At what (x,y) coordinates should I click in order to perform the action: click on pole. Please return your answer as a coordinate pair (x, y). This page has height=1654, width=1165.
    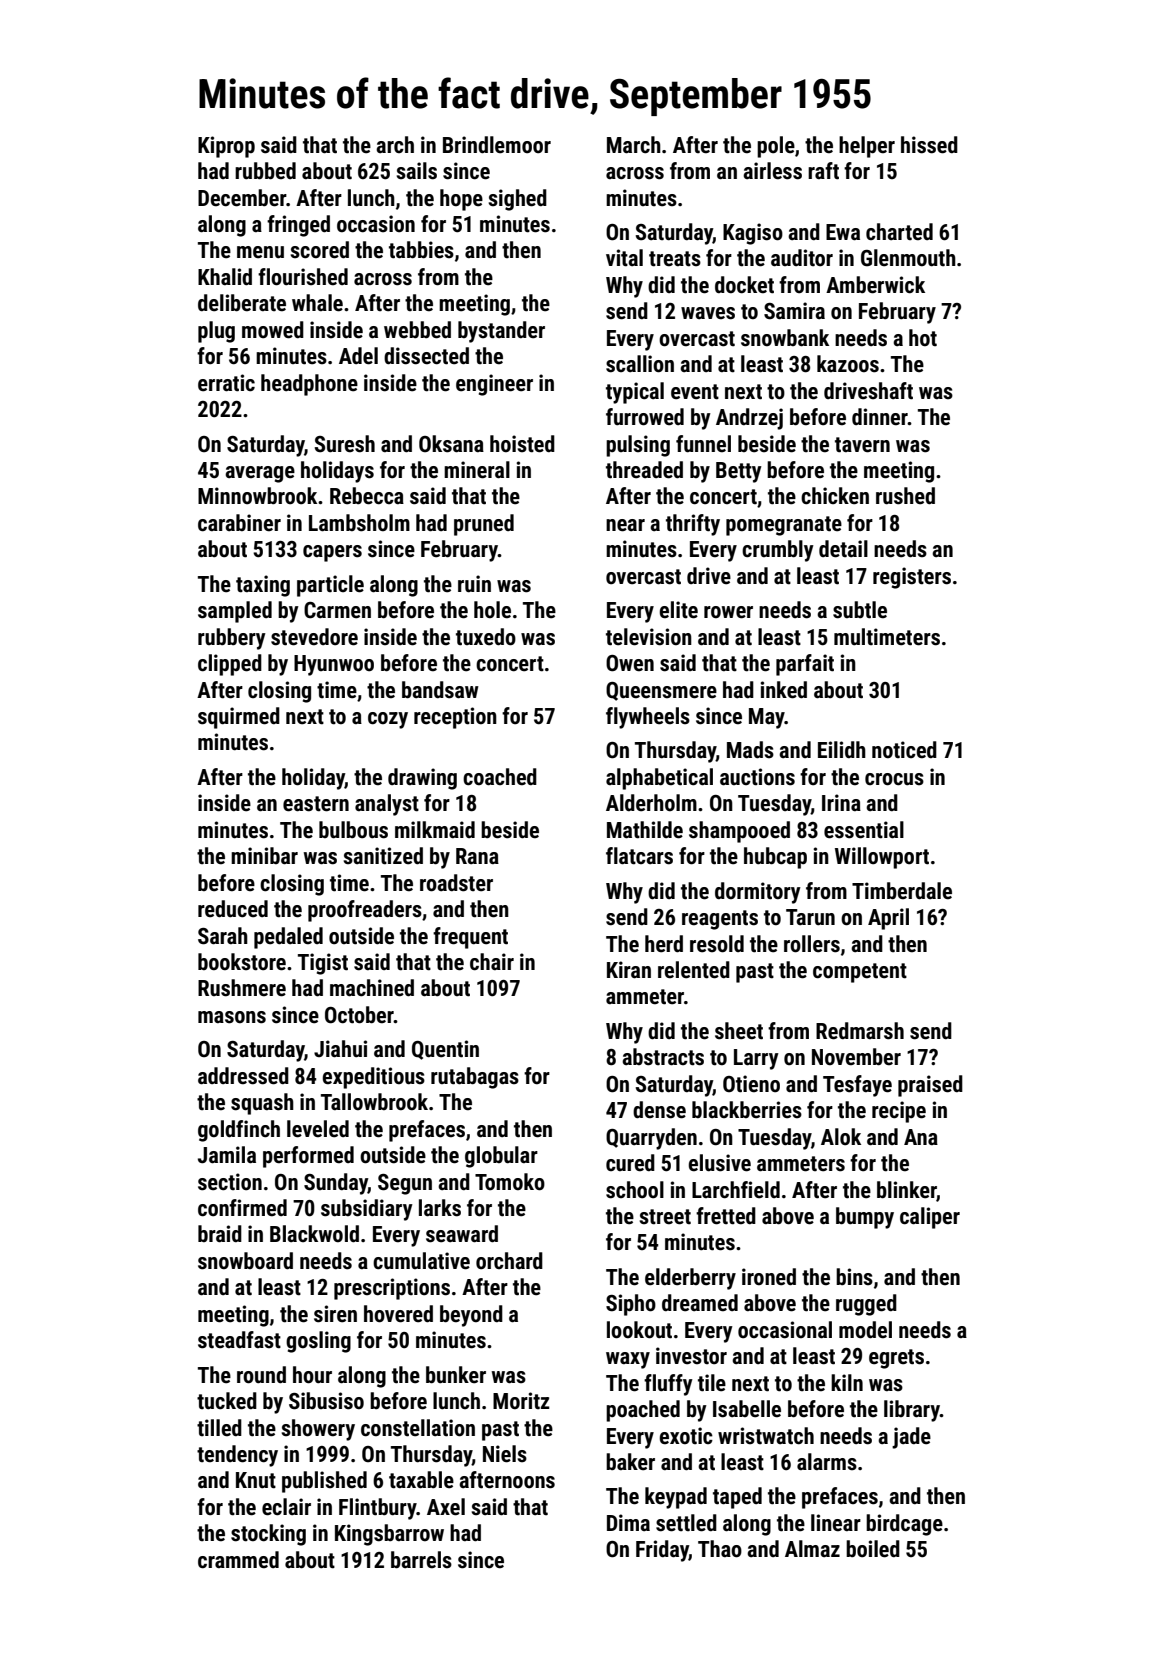
    Looking at the image, I should click on (776, 147).
